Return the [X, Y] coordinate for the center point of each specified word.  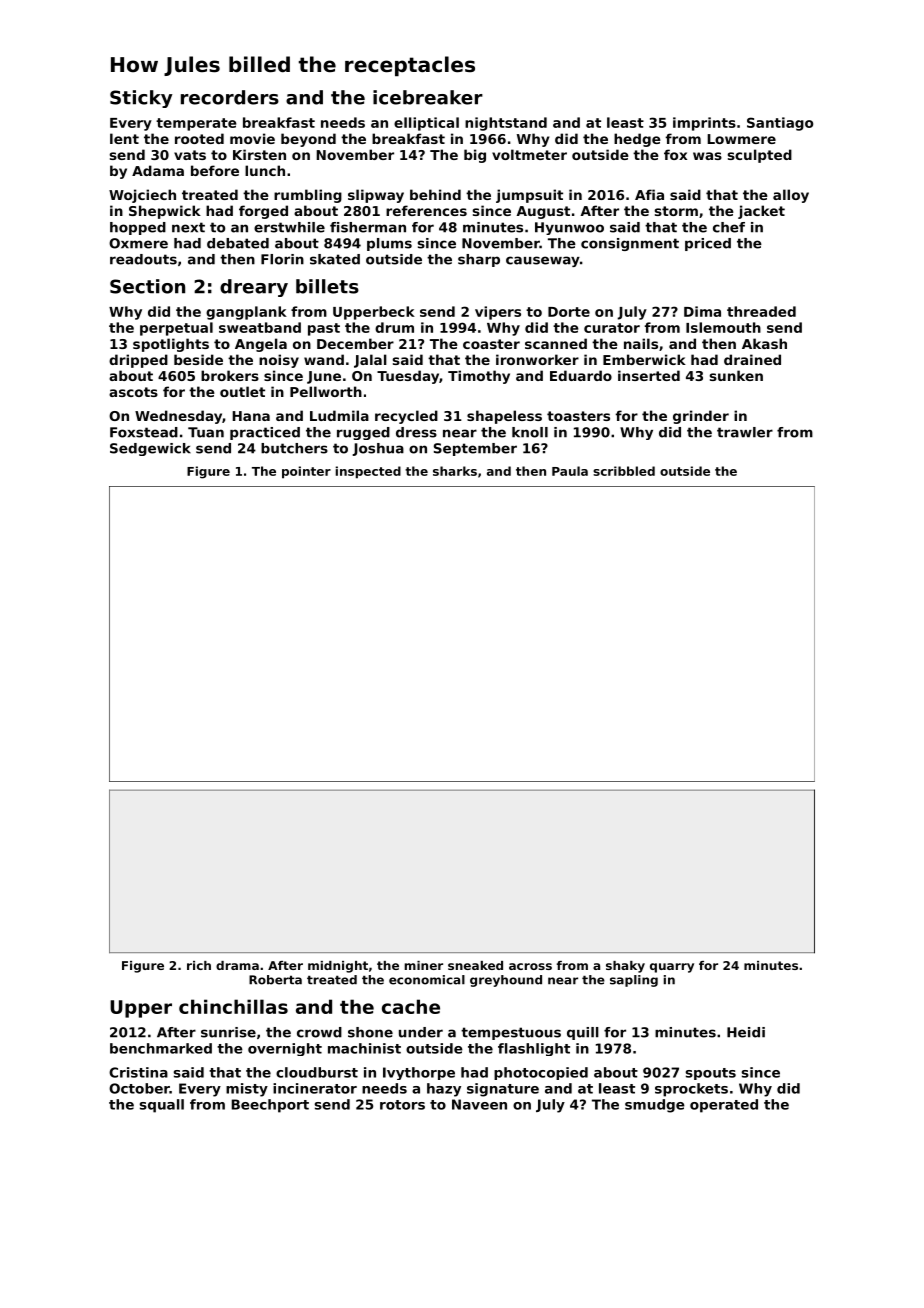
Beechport [270, 1106]
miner [423, 965]
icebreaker [428, 97]
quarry [672, 968]
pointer [306, 472]
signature [503, 1090]
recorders [230, 97]
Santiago [780, 124]
